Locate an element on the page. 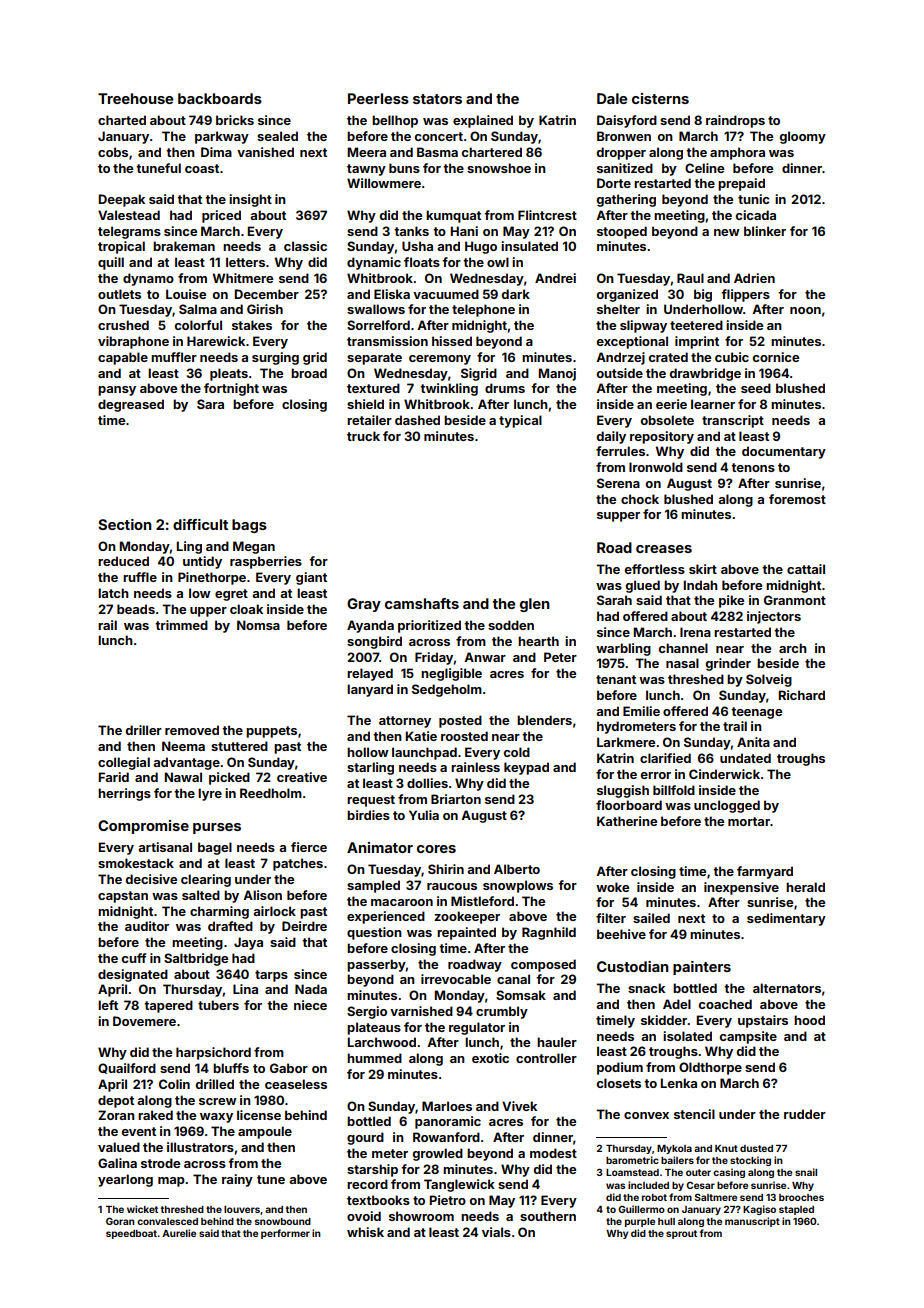 Image resolution: width=924 pixels, height=1308 pixels. backboards is located at coordinates (220, 98).
